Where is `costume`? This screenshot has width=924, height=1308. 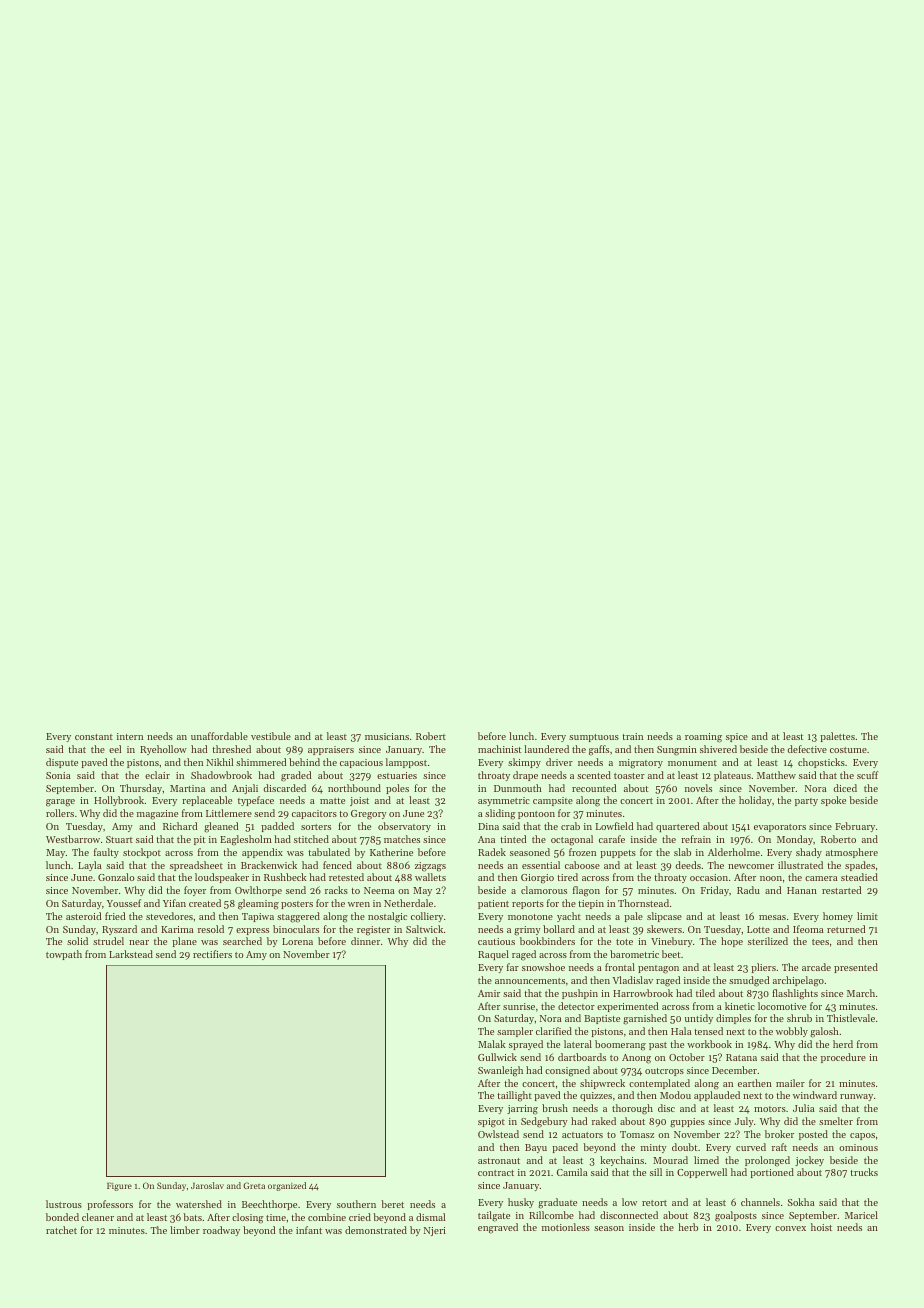
costume is located at coordinates (848, 750).
